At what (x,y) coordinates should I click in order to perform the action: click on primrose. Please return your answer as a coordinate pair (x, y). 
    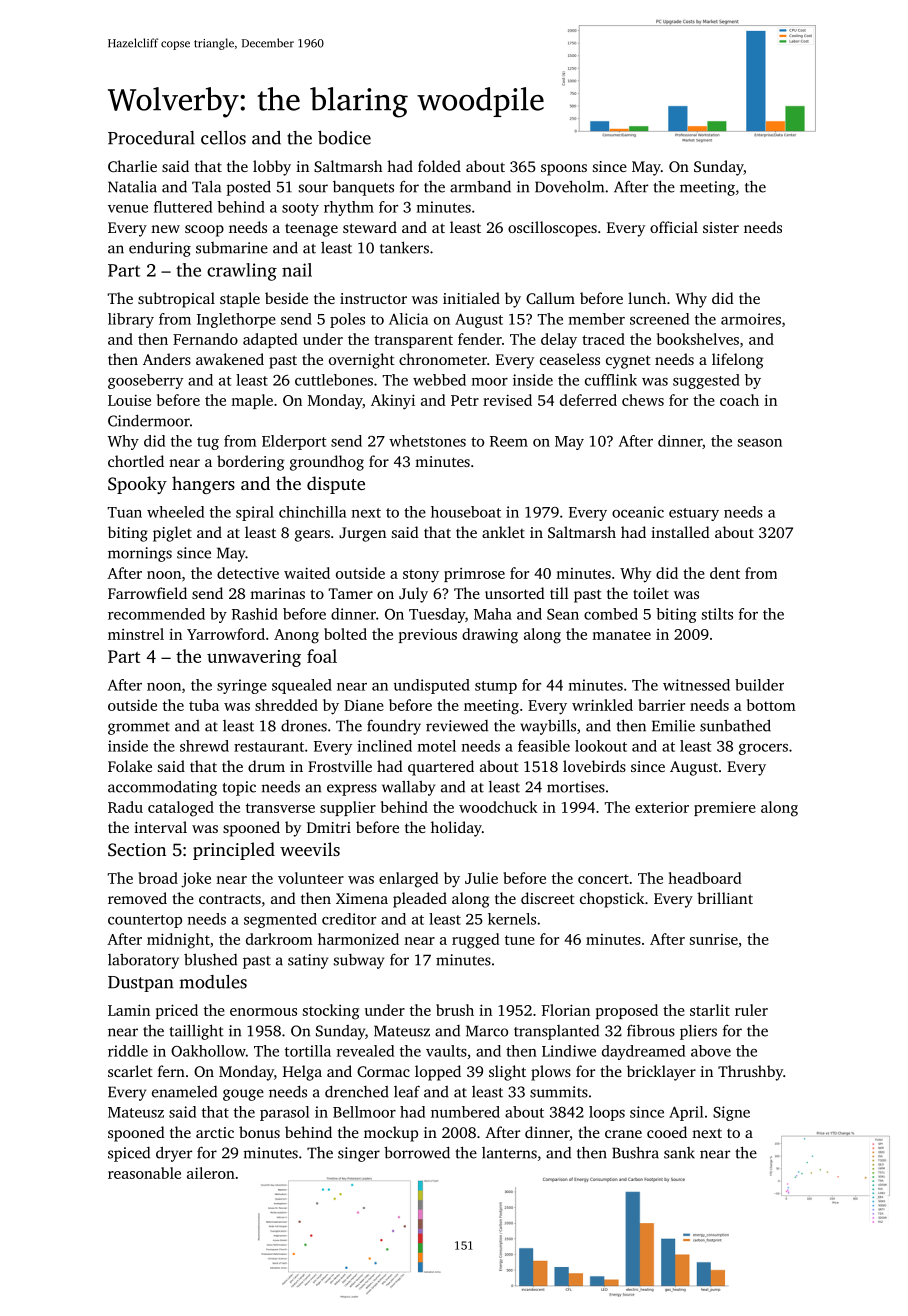
    Looking at the image, I should click on (474, 575).
